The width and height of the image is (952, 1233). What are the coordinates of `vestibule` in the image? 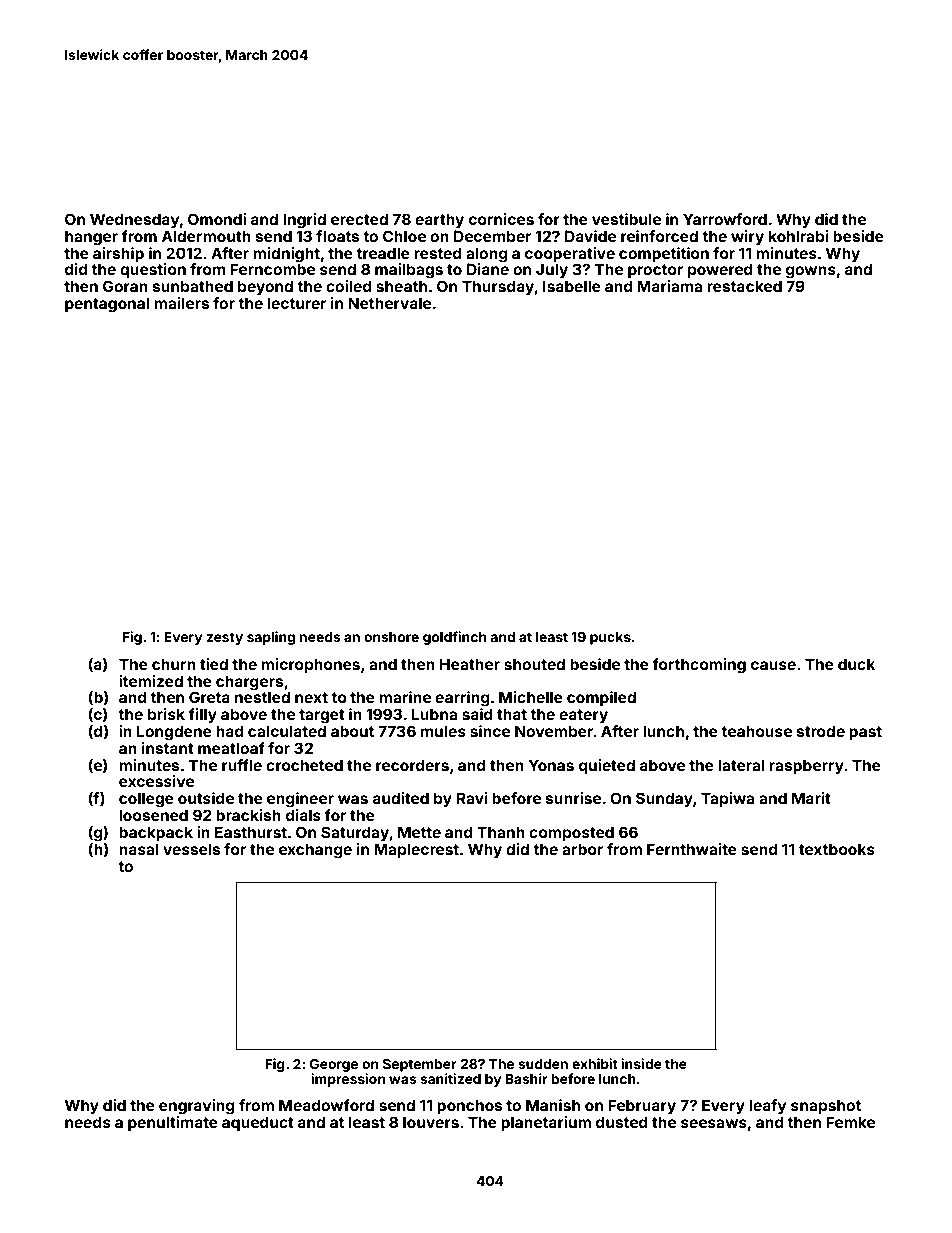 It's located at (626, 219).
